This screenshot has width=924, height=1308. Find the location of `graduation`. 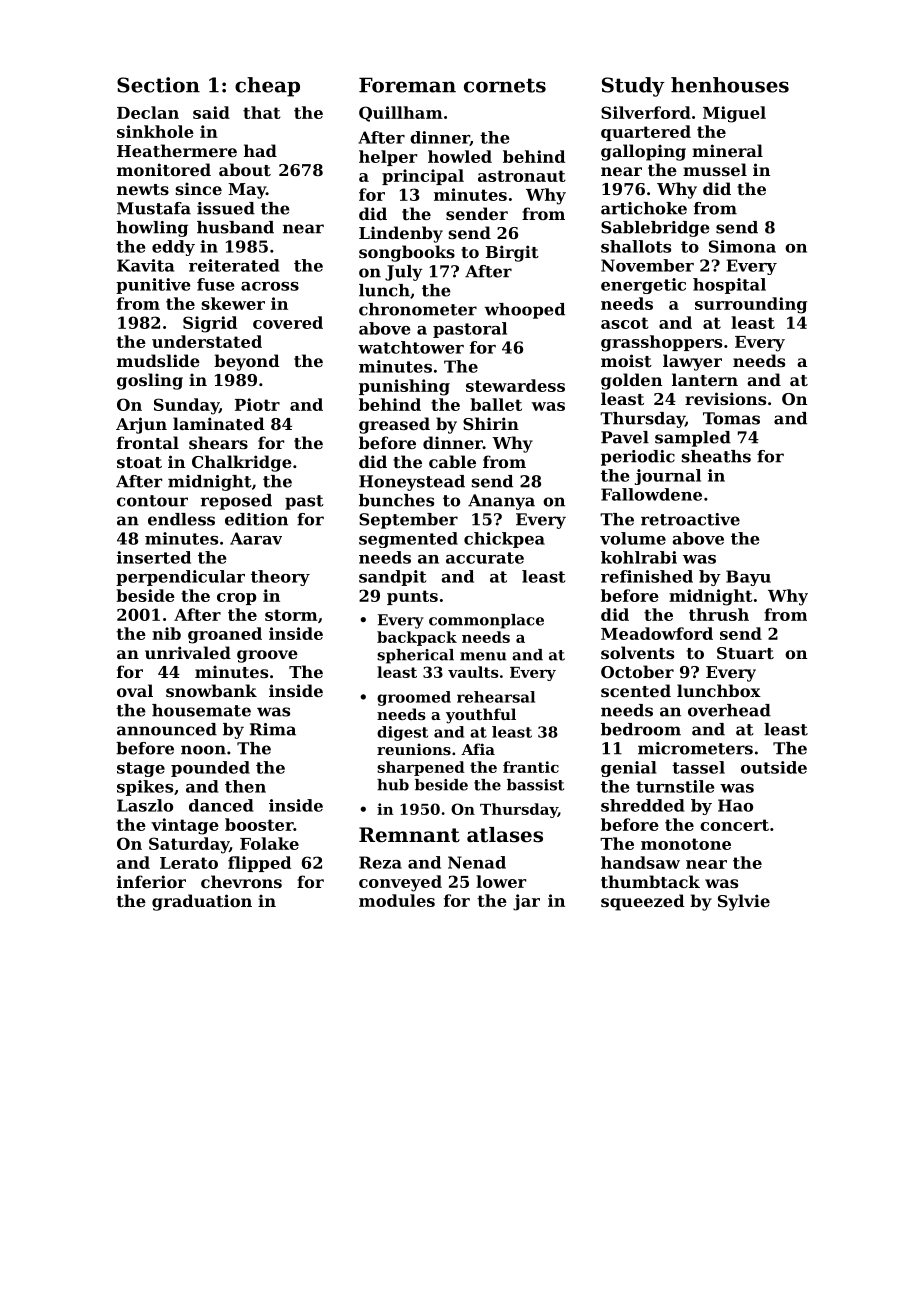

graduation is located at coordinates (202, 902).
